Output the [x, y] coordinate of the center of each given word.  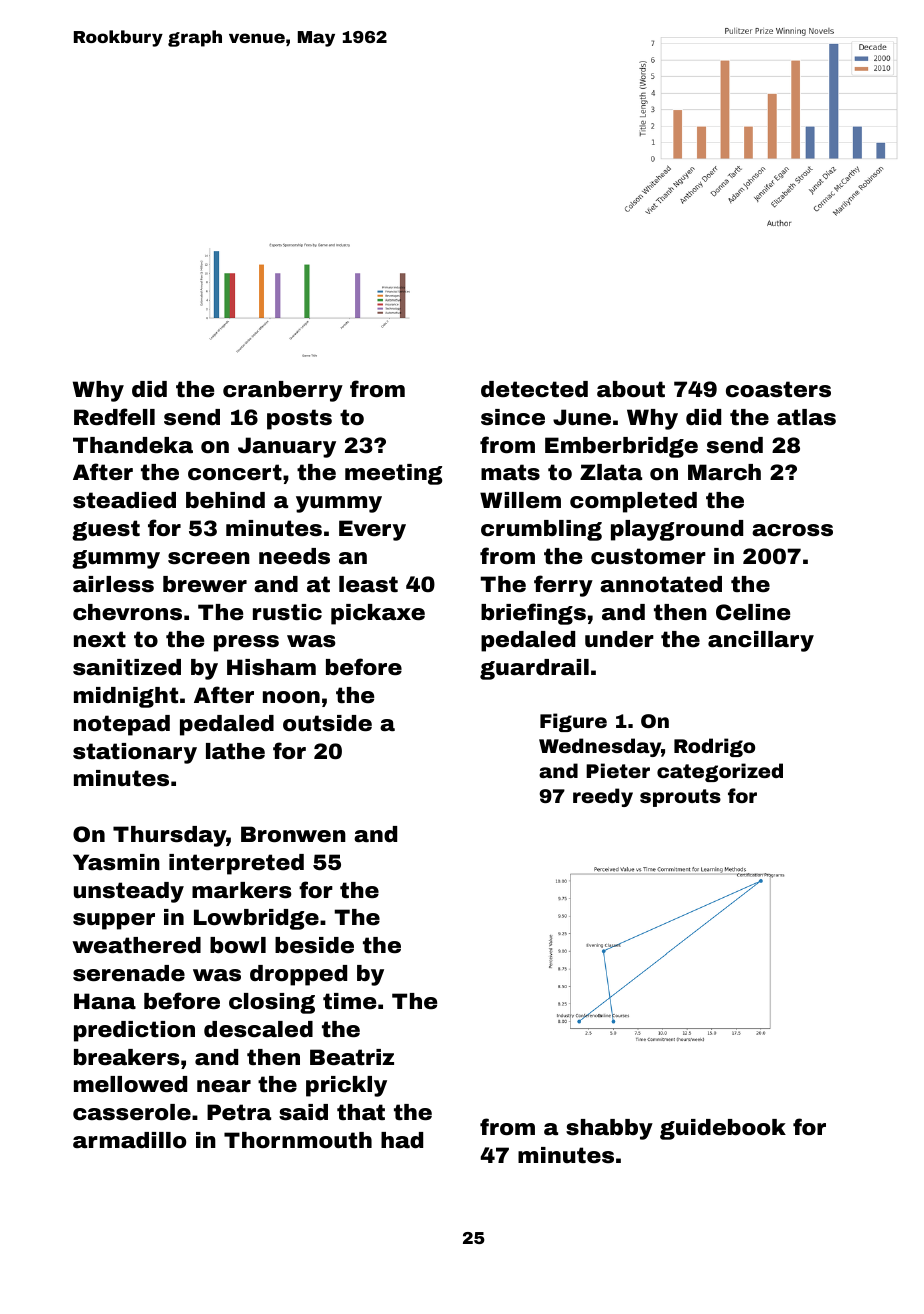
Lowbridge [256, 919]
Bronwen [293, 834]
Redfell [114, 416]
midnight [126, 697]
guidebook [723, 1129]
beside [314, 945]
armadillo [129, 1140]
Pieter [618, 770]
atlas [806, 417]
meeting [393, 474]
